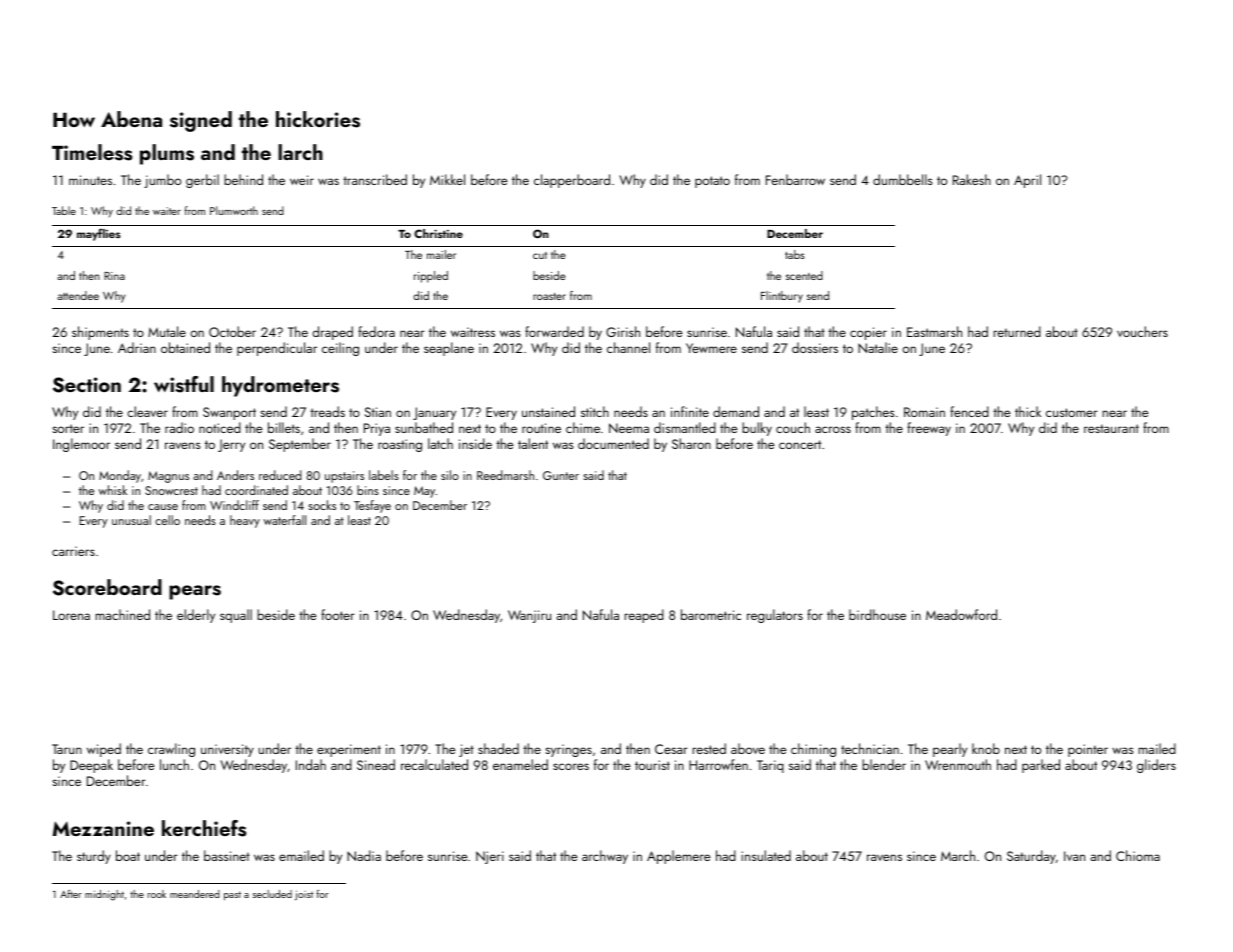 This image has width=1233, height=952. What do you see at coordinates (795, 254) in the image?
I see `tabs` at bounding box center [795, 254].
